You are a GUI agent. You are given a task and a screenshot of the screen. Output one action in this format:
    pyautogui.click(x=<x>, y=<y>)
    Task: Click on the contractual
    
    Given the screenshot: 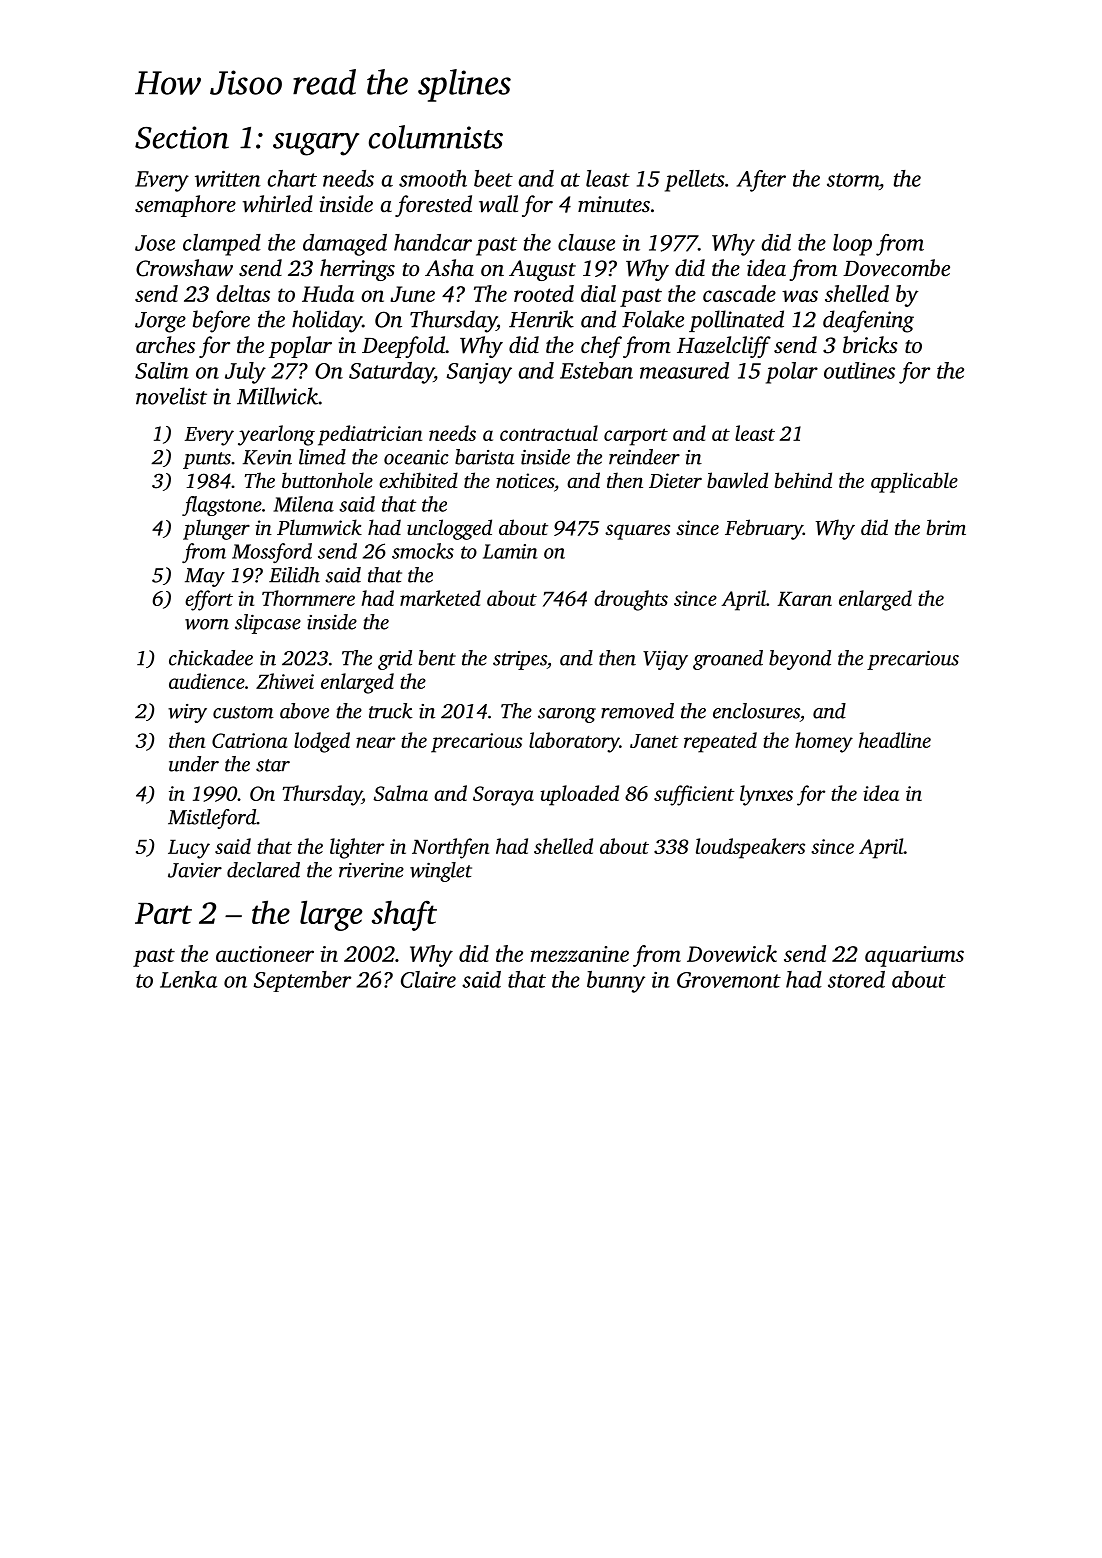 What is the action you would take?
    pyautogui.click(x=549, y=433)
